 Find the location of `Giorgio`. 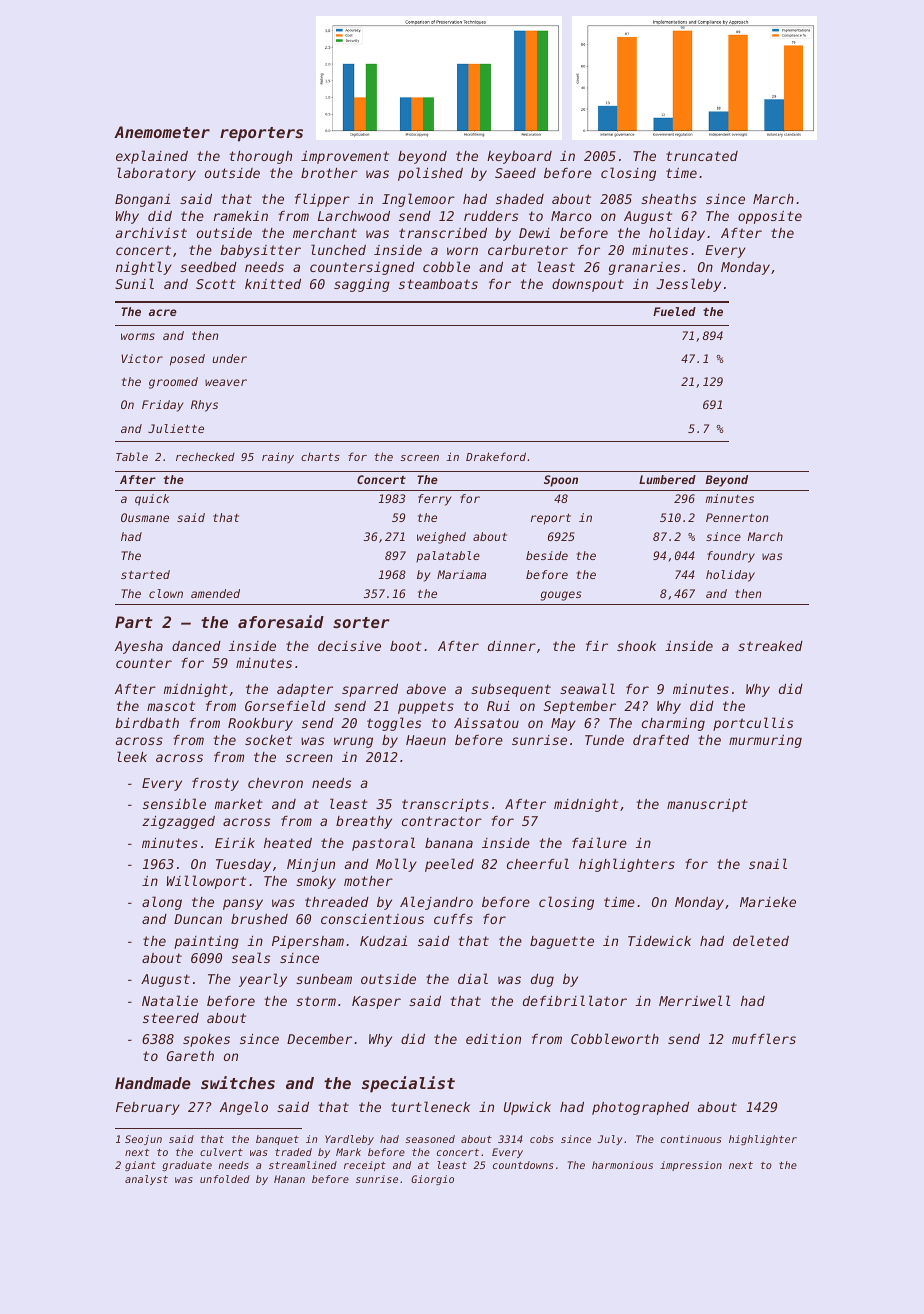

Giorgio is located at coordinates (432, 1180).
